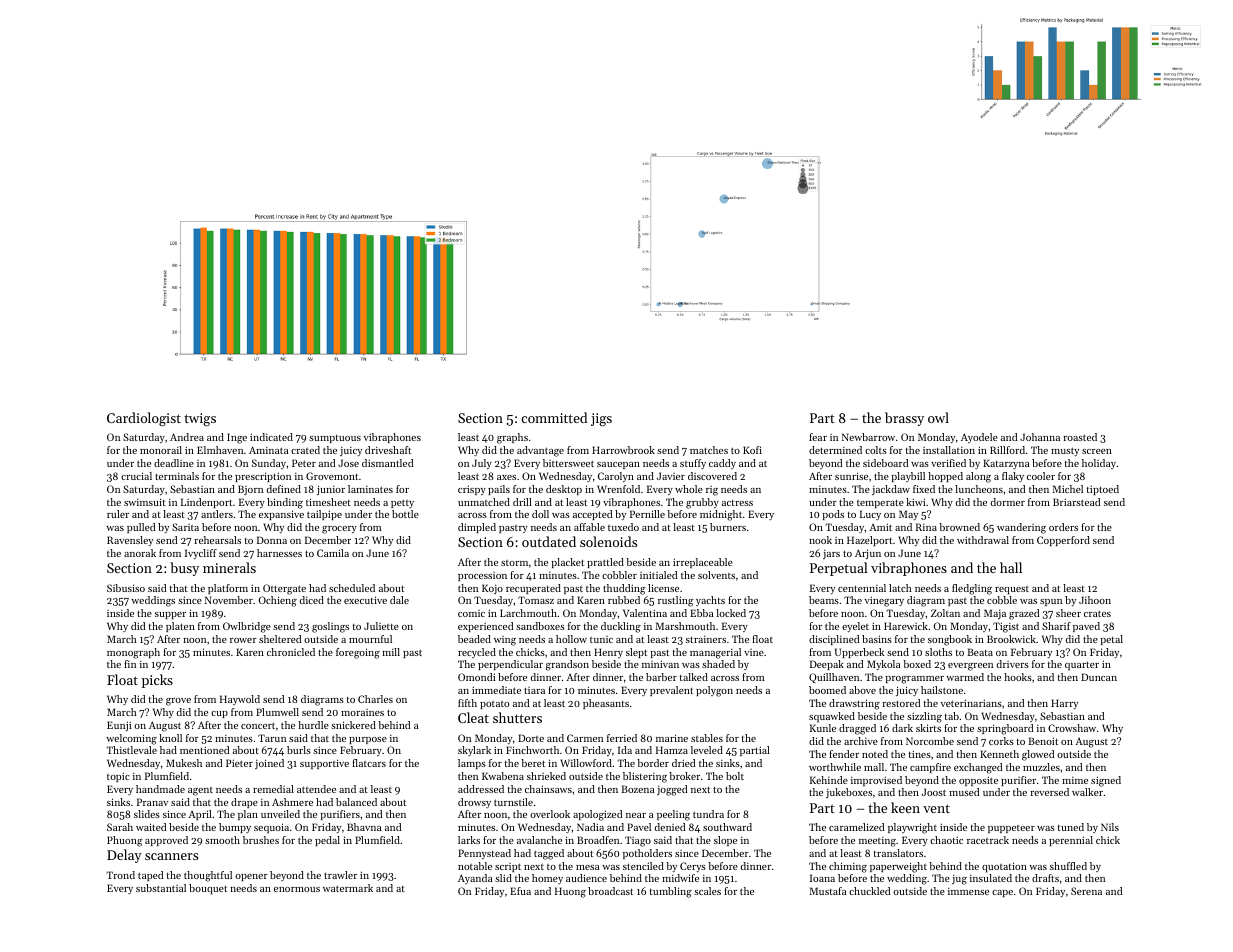  What do you see at coordinates (352, 588) in the screenshot?
I see `scheduled` at bounding box center [352, 588].
